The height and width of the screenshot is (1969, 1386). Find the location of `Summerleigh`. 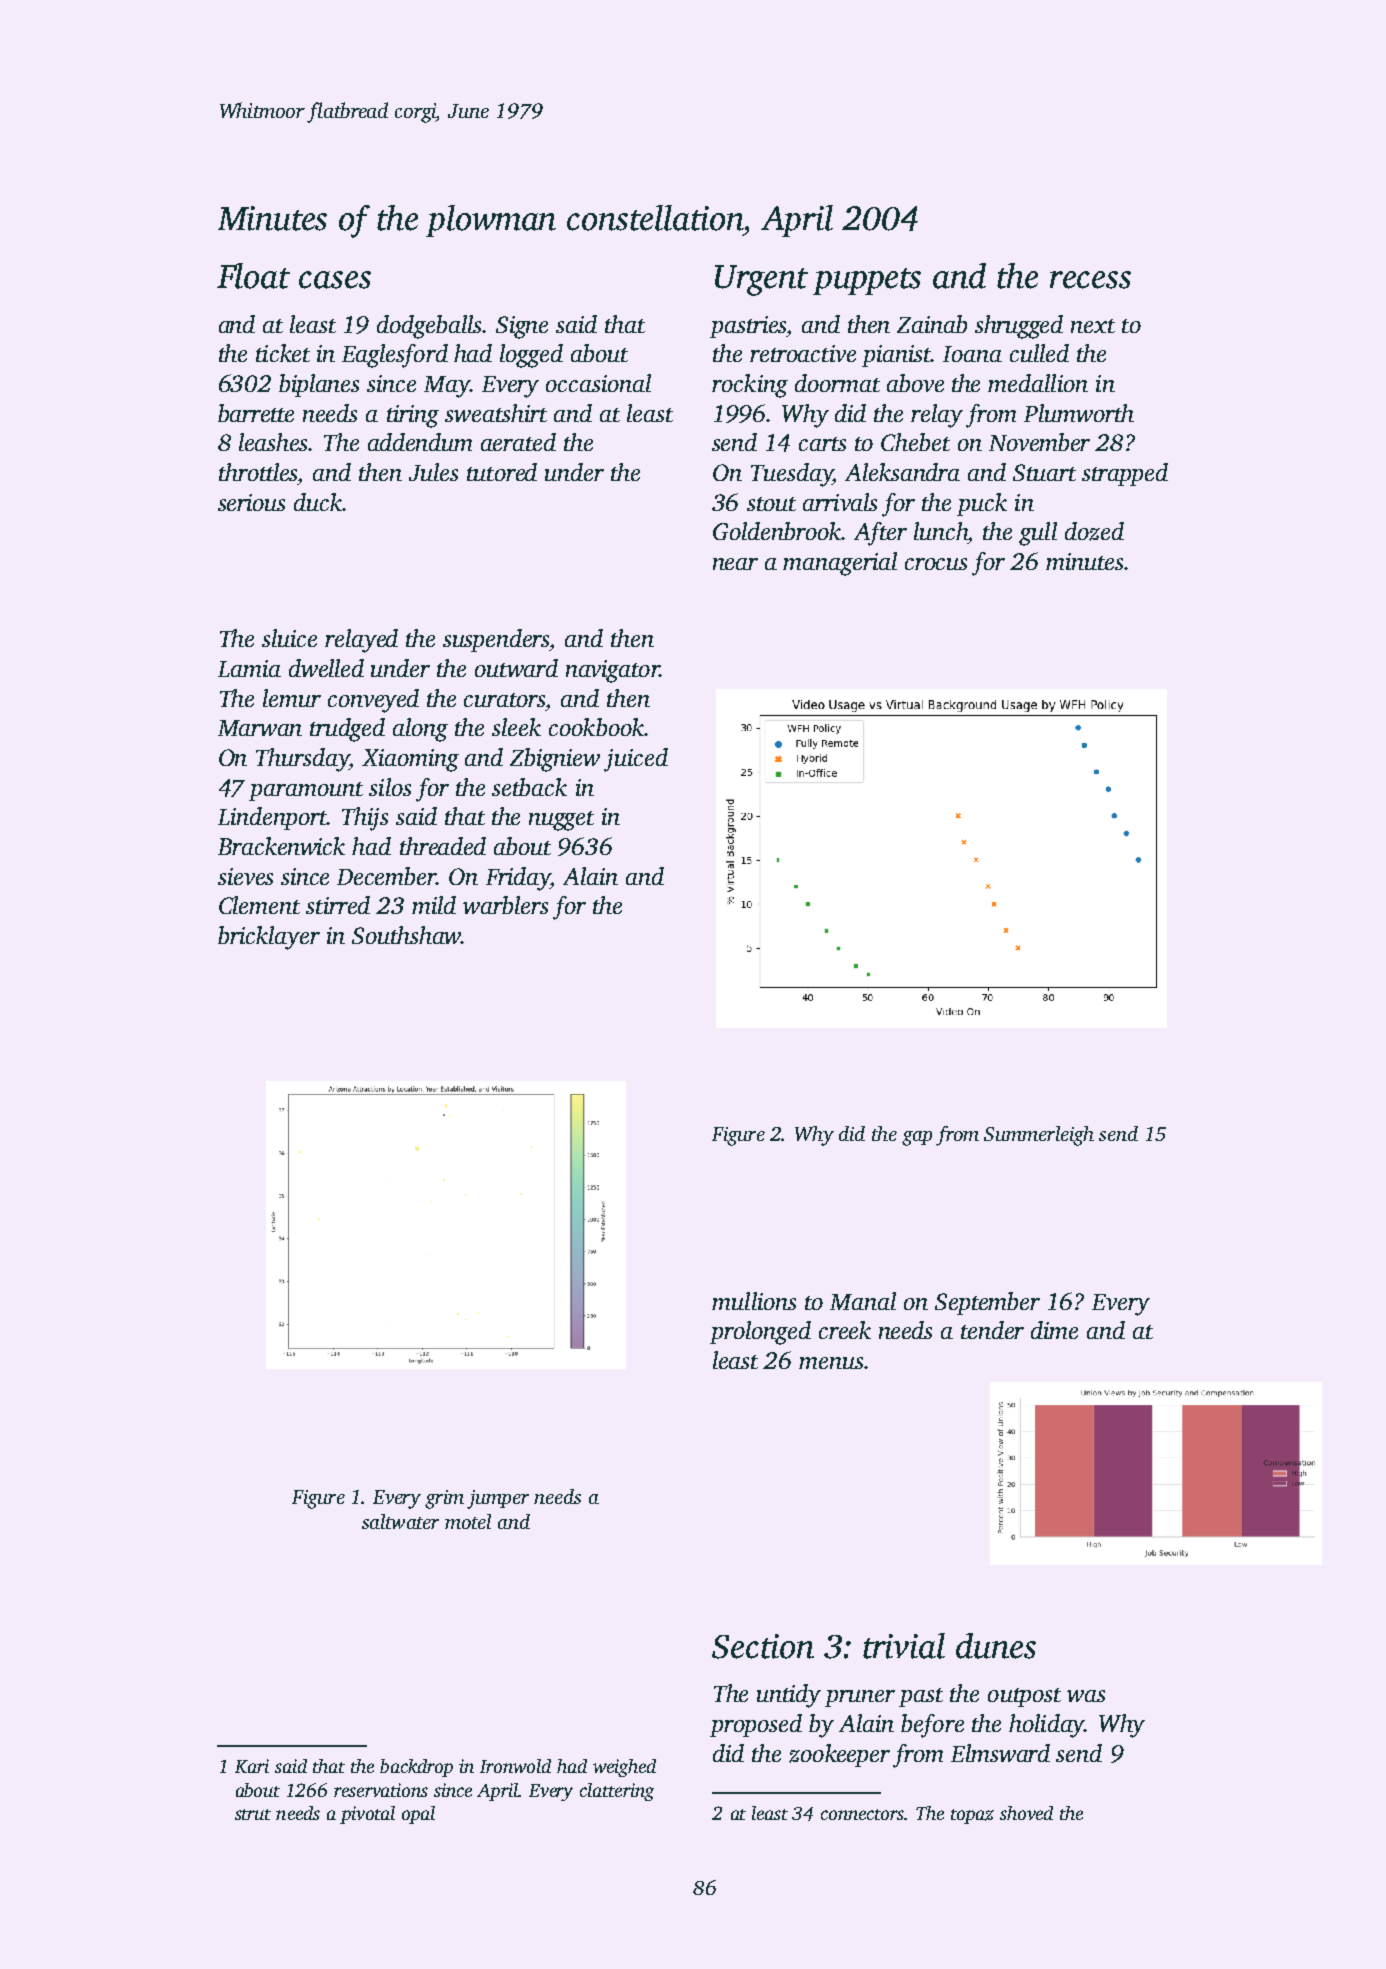

Summerleigh is located at coordinates (1039, 1136).
